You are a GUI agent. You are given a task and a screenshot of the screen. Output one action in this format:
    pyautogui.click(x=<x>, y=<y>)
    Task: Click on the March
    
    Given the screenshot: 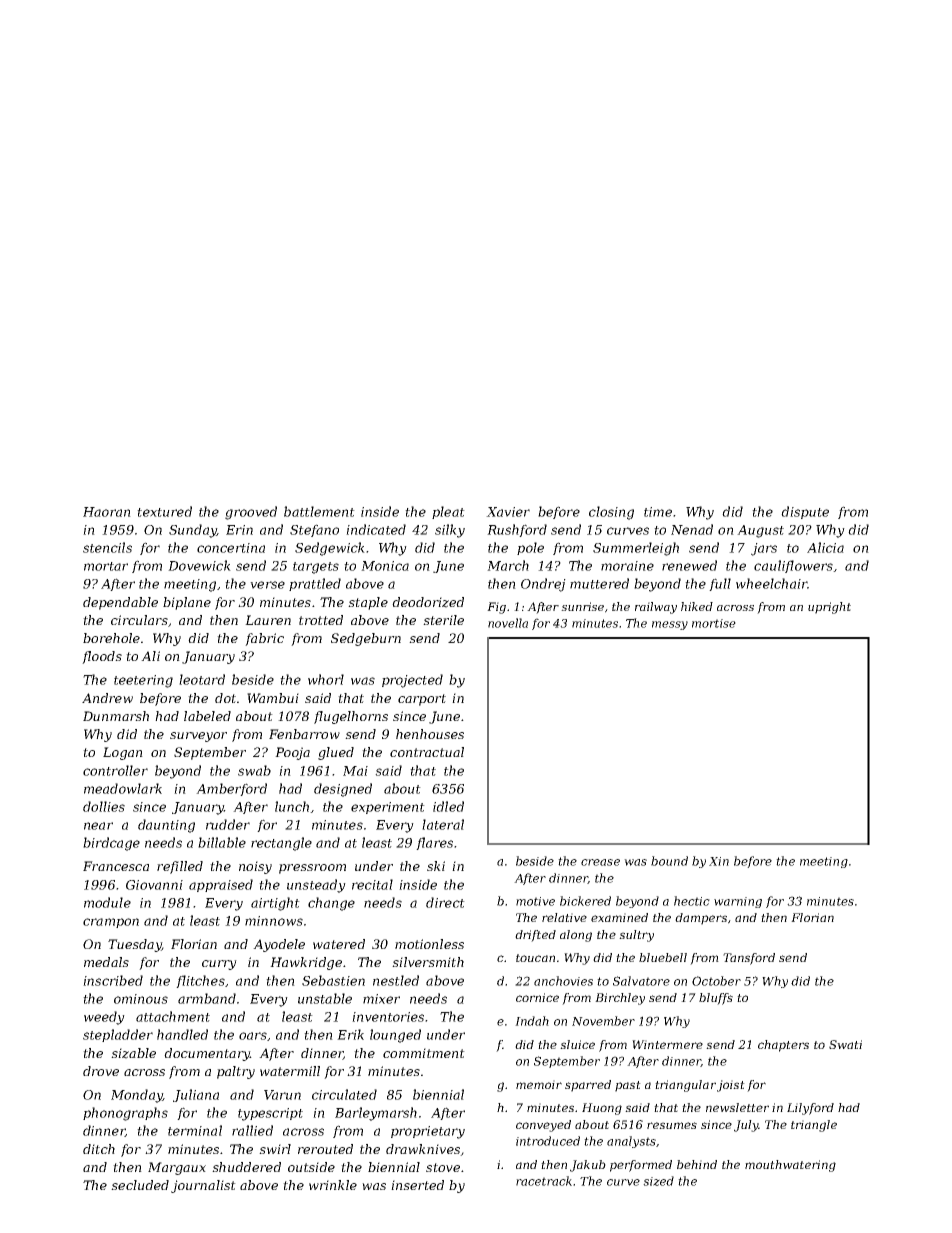 What is the action you would take?
    pyautogui.click(x=508, y=565)
